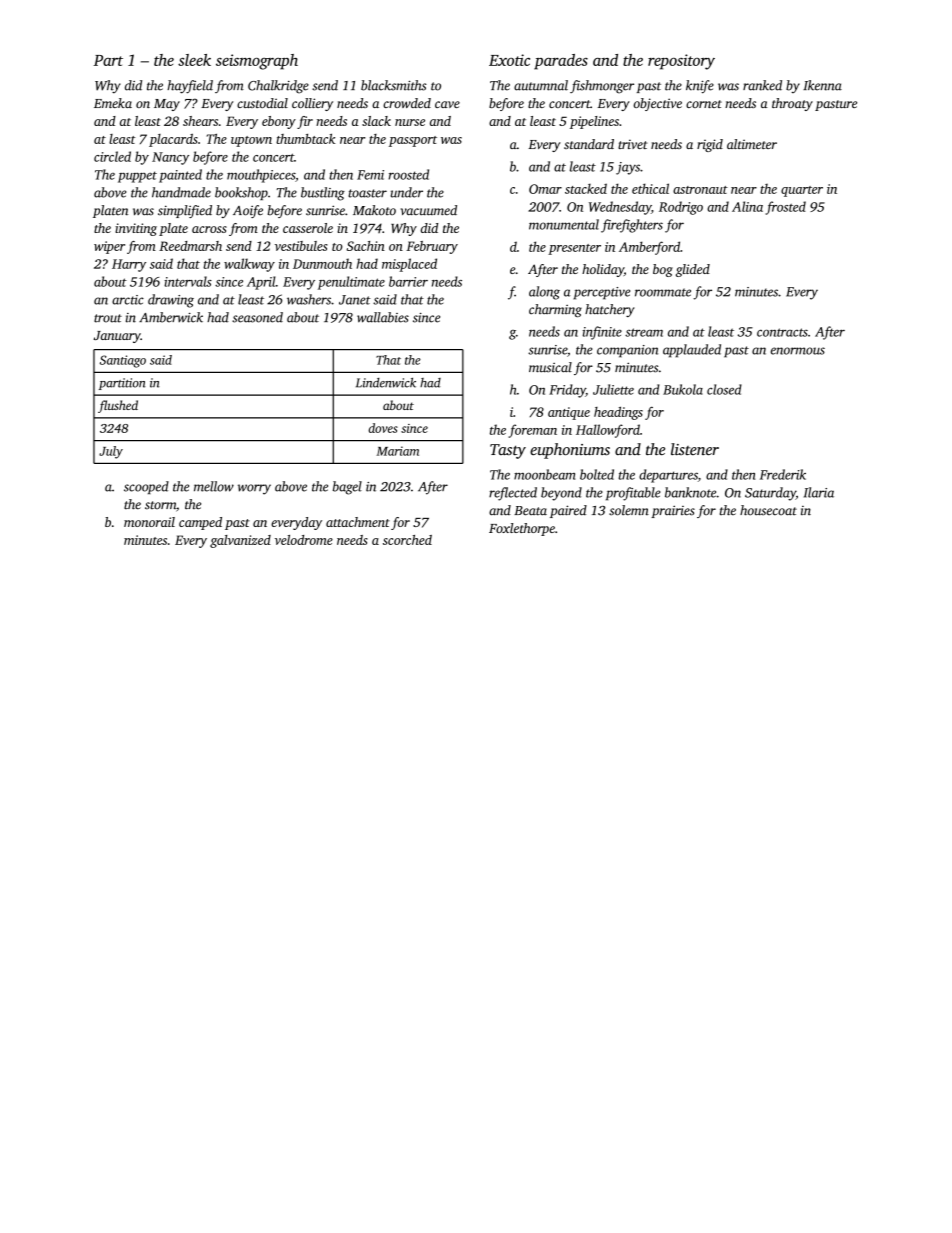 The image size is (952, 1233). Describe the element at coordinates (822, 85) in the image. I see `Ikenna` at that location.
